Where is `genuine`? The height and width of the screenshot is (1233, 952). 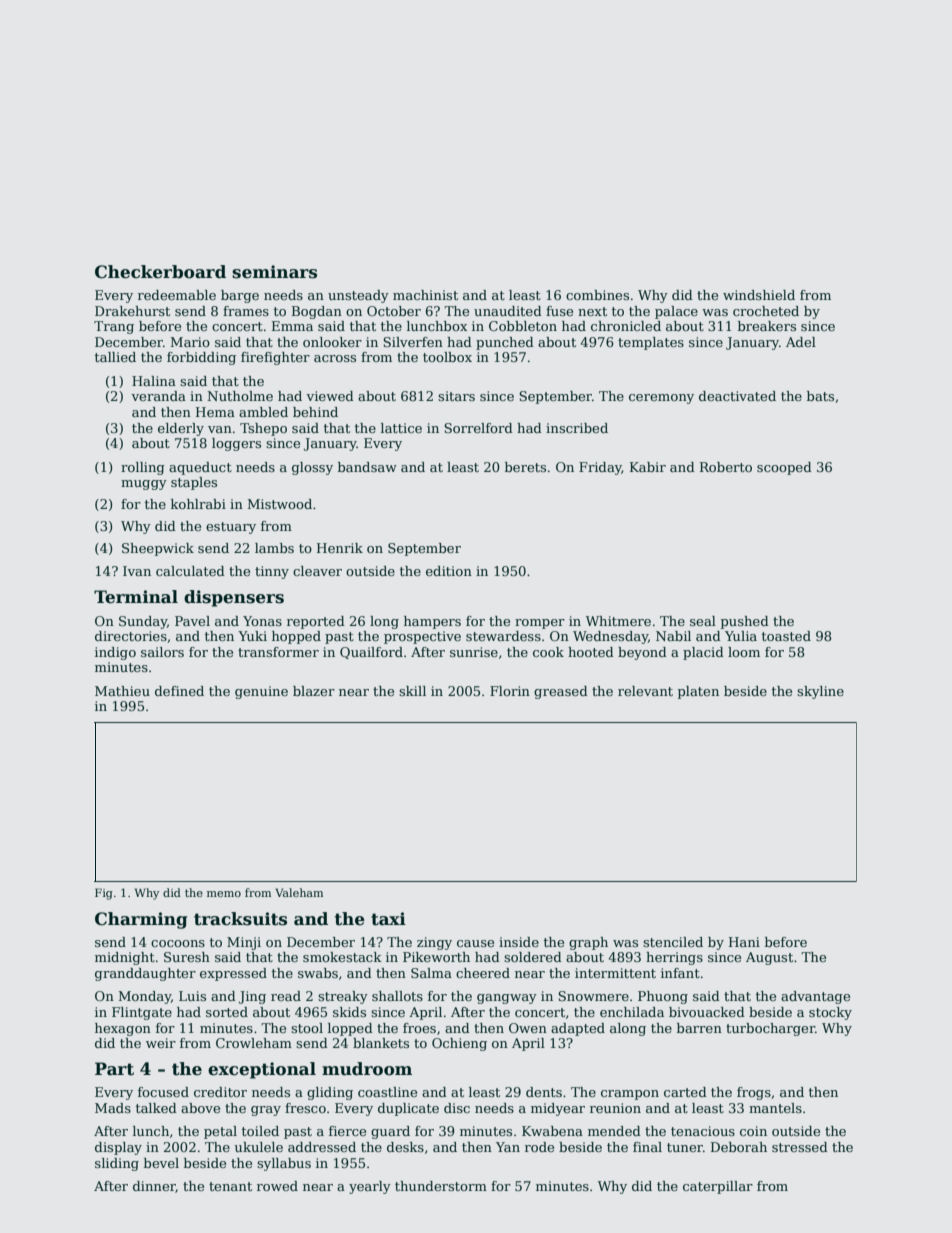
genuine is located at coordinates (261, 692).
